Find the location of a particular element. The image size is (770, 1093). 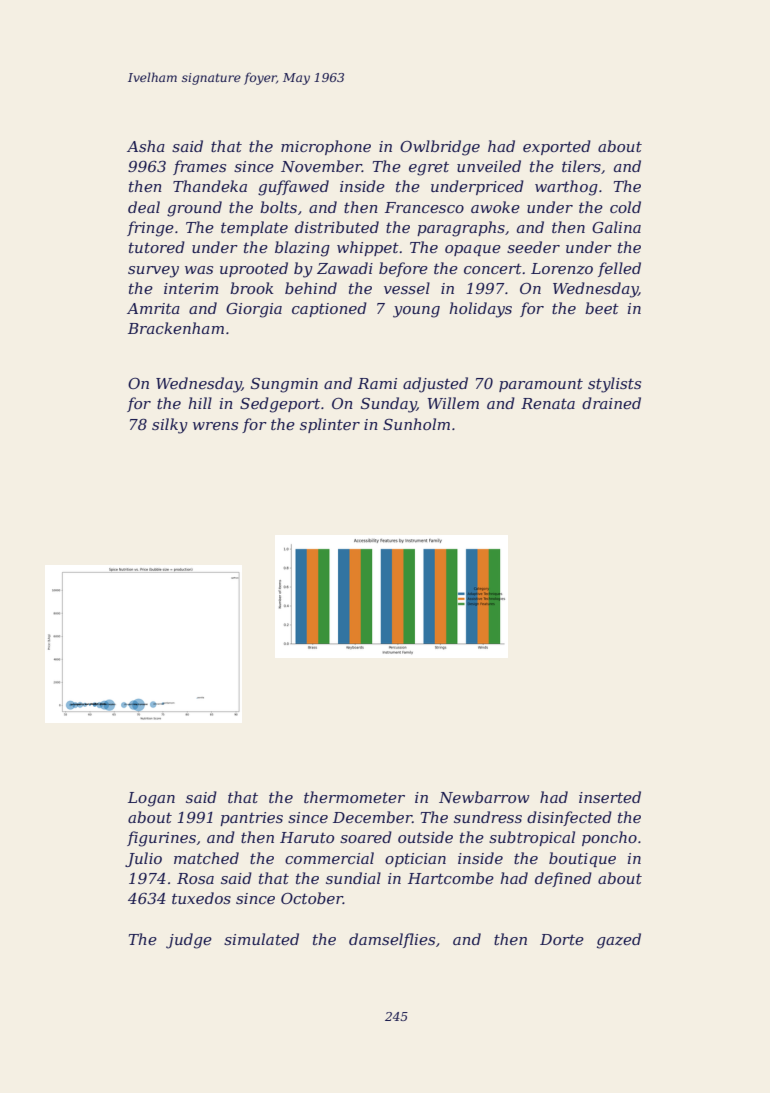

silky is located at coordinates (170, 426).
